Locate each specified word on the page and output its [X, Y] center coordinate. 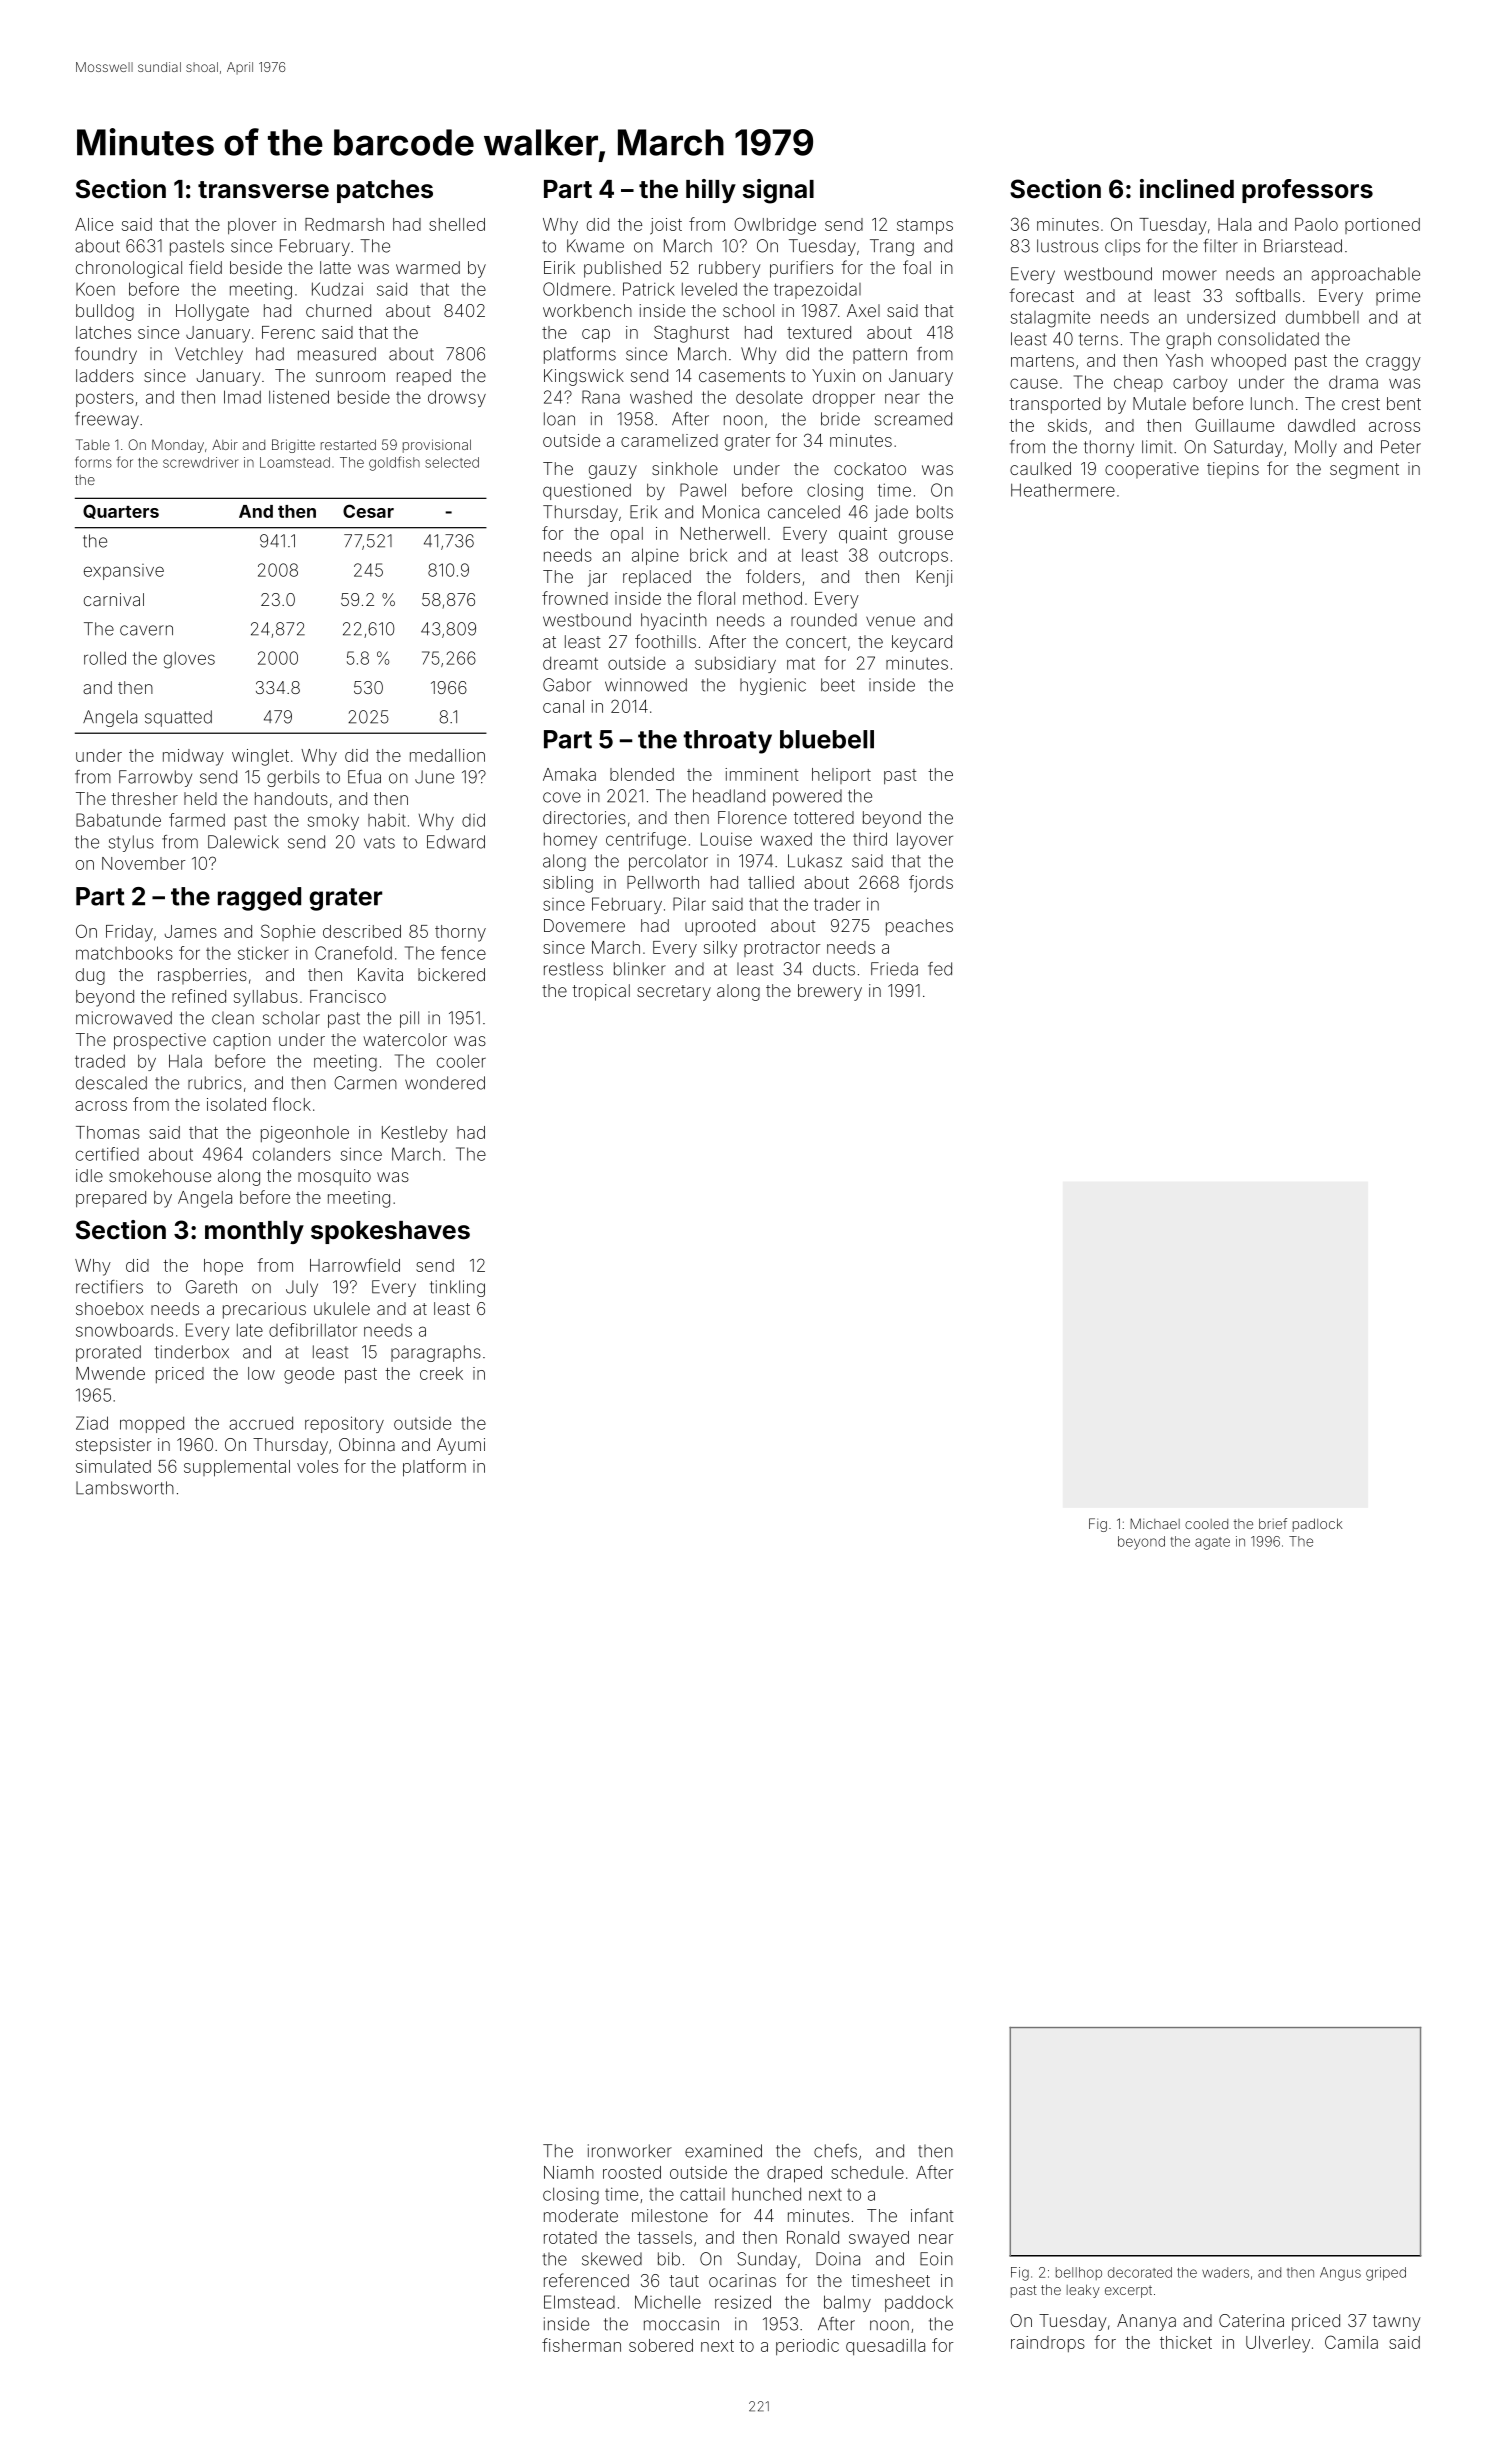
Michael [1155, 1523]
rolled [105, 658]
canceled [804, 512]
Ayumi [461, 1446]
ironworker [630, 2151]
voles [317, 1466]
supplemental [237, 1468]
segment [1364, 471]
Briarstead [1303, 246]
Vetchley [209, 355]
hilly [711, 191]
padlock [1318, 1525]
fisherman [581, 2345]
